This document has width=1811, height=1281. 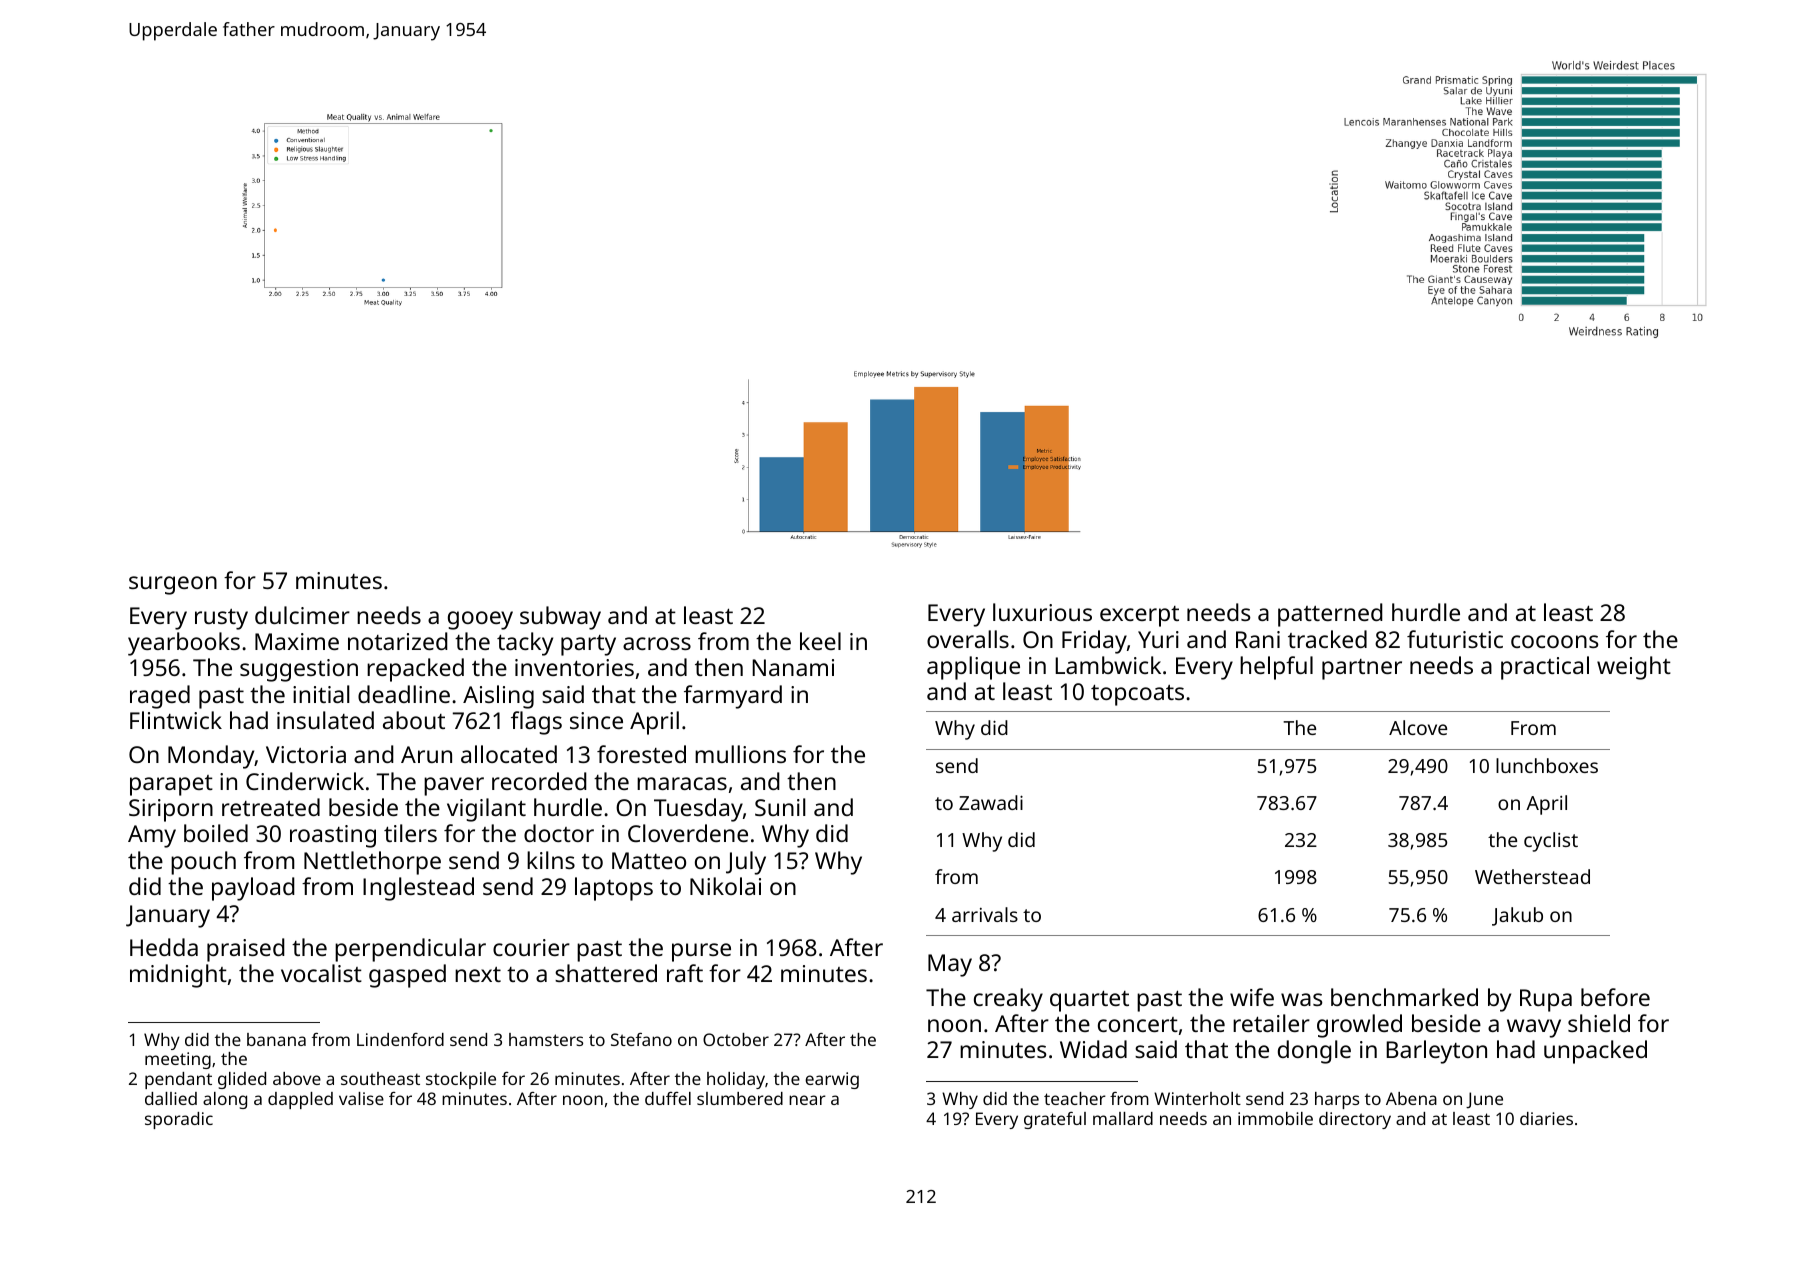 What do you see at coordinates (178, 976) in the document?
I see `midnight` at bounding box center [178, 976].
